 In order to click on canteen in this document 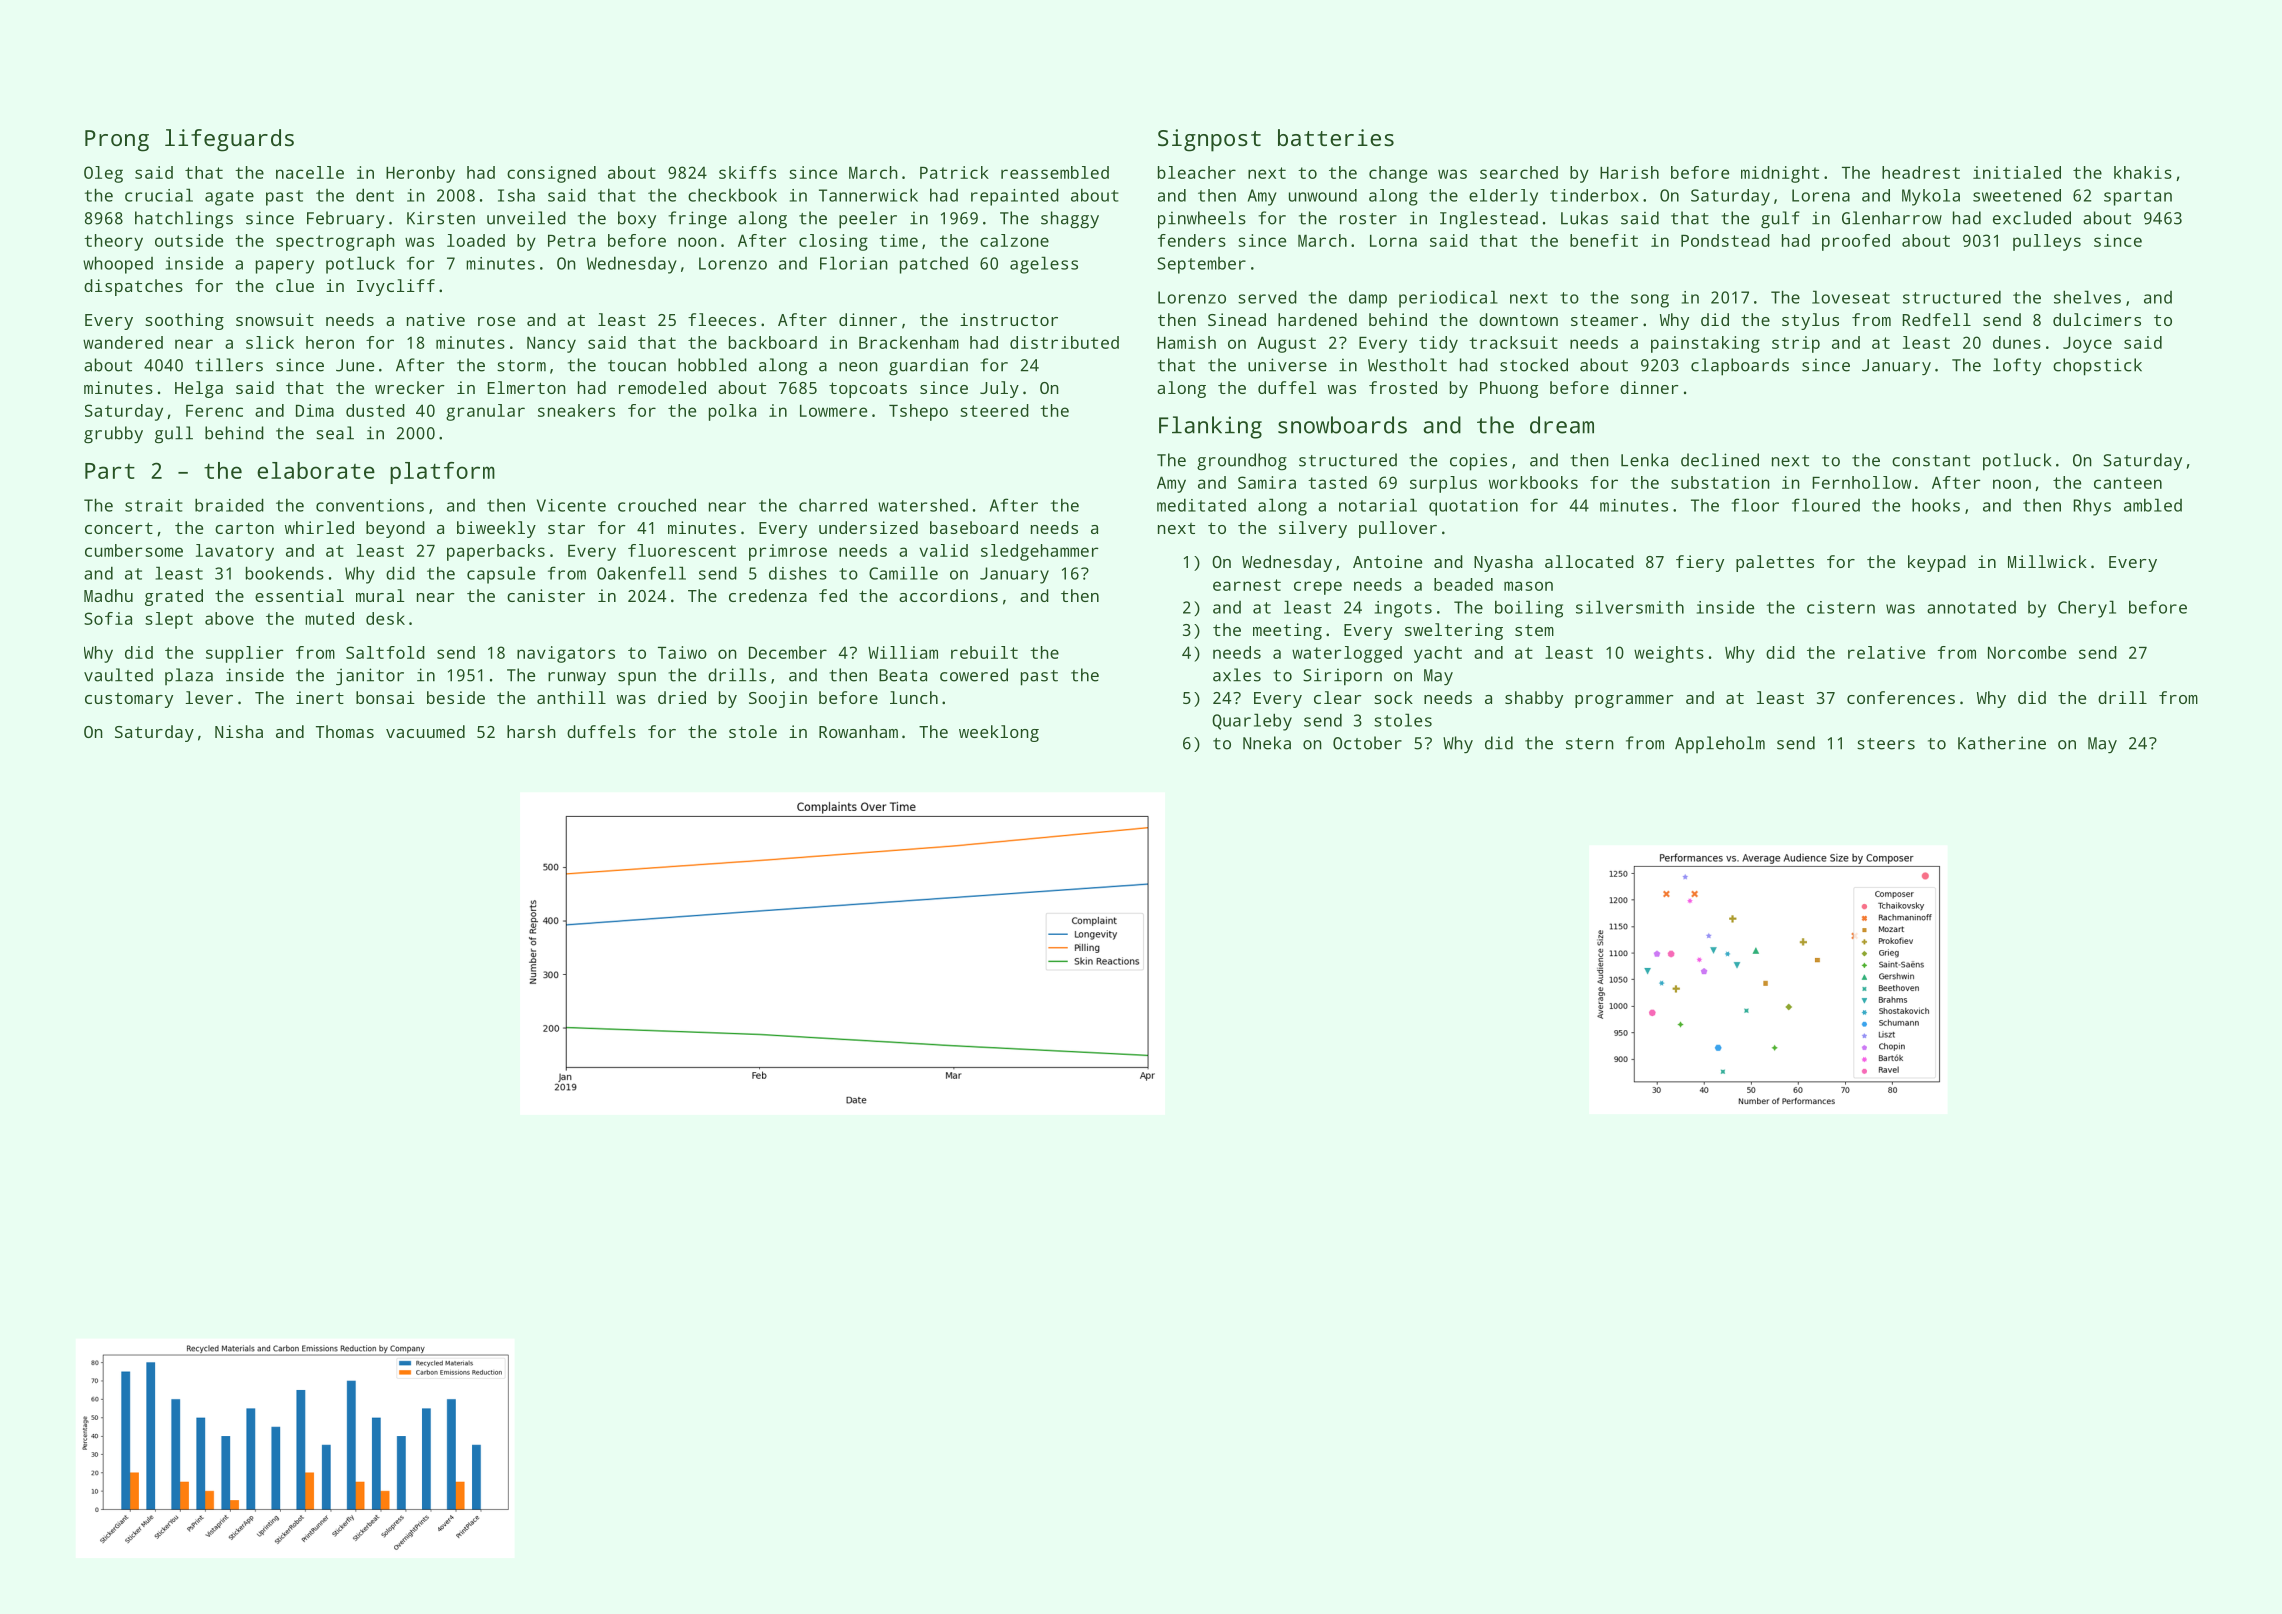, I will do `click(2128, 483)`.
